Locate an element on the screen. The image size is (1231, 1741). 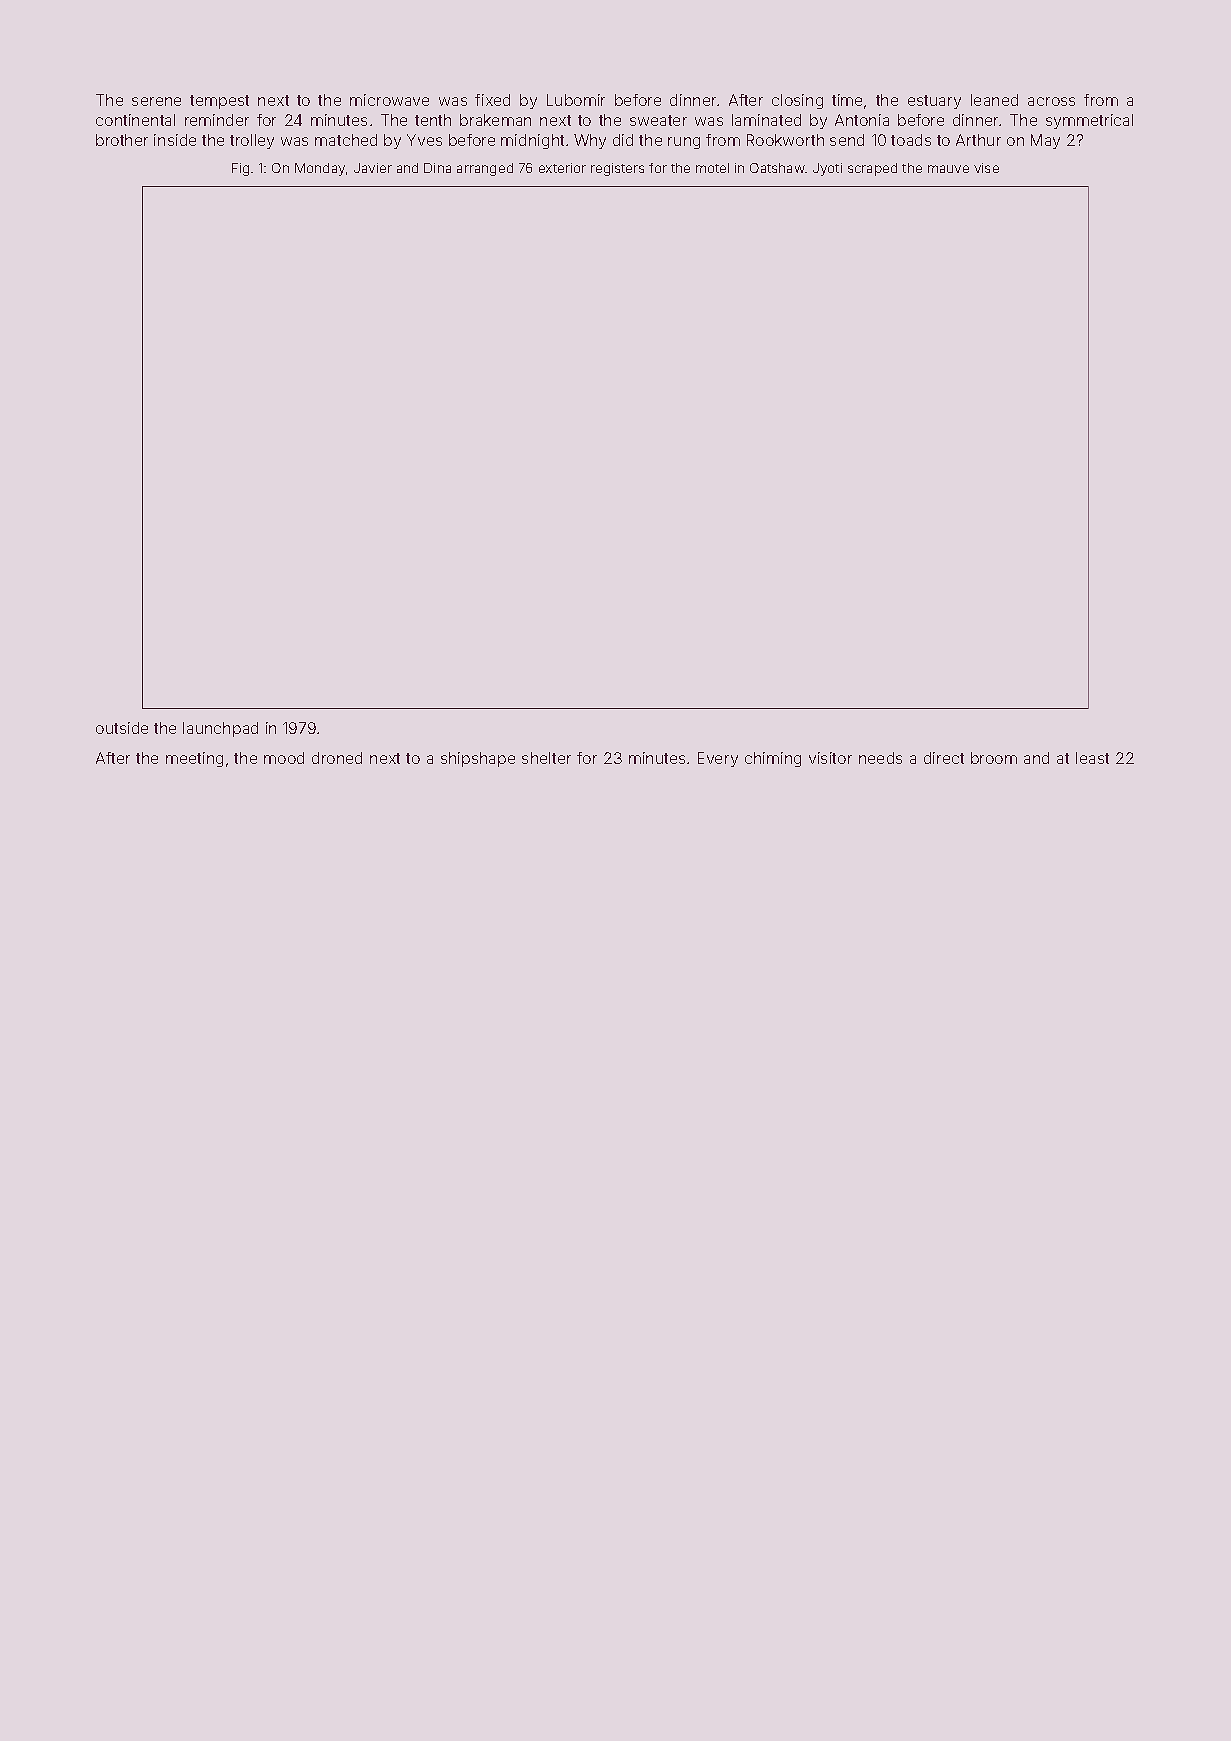
tempest is located at coordinates (219, 102).
